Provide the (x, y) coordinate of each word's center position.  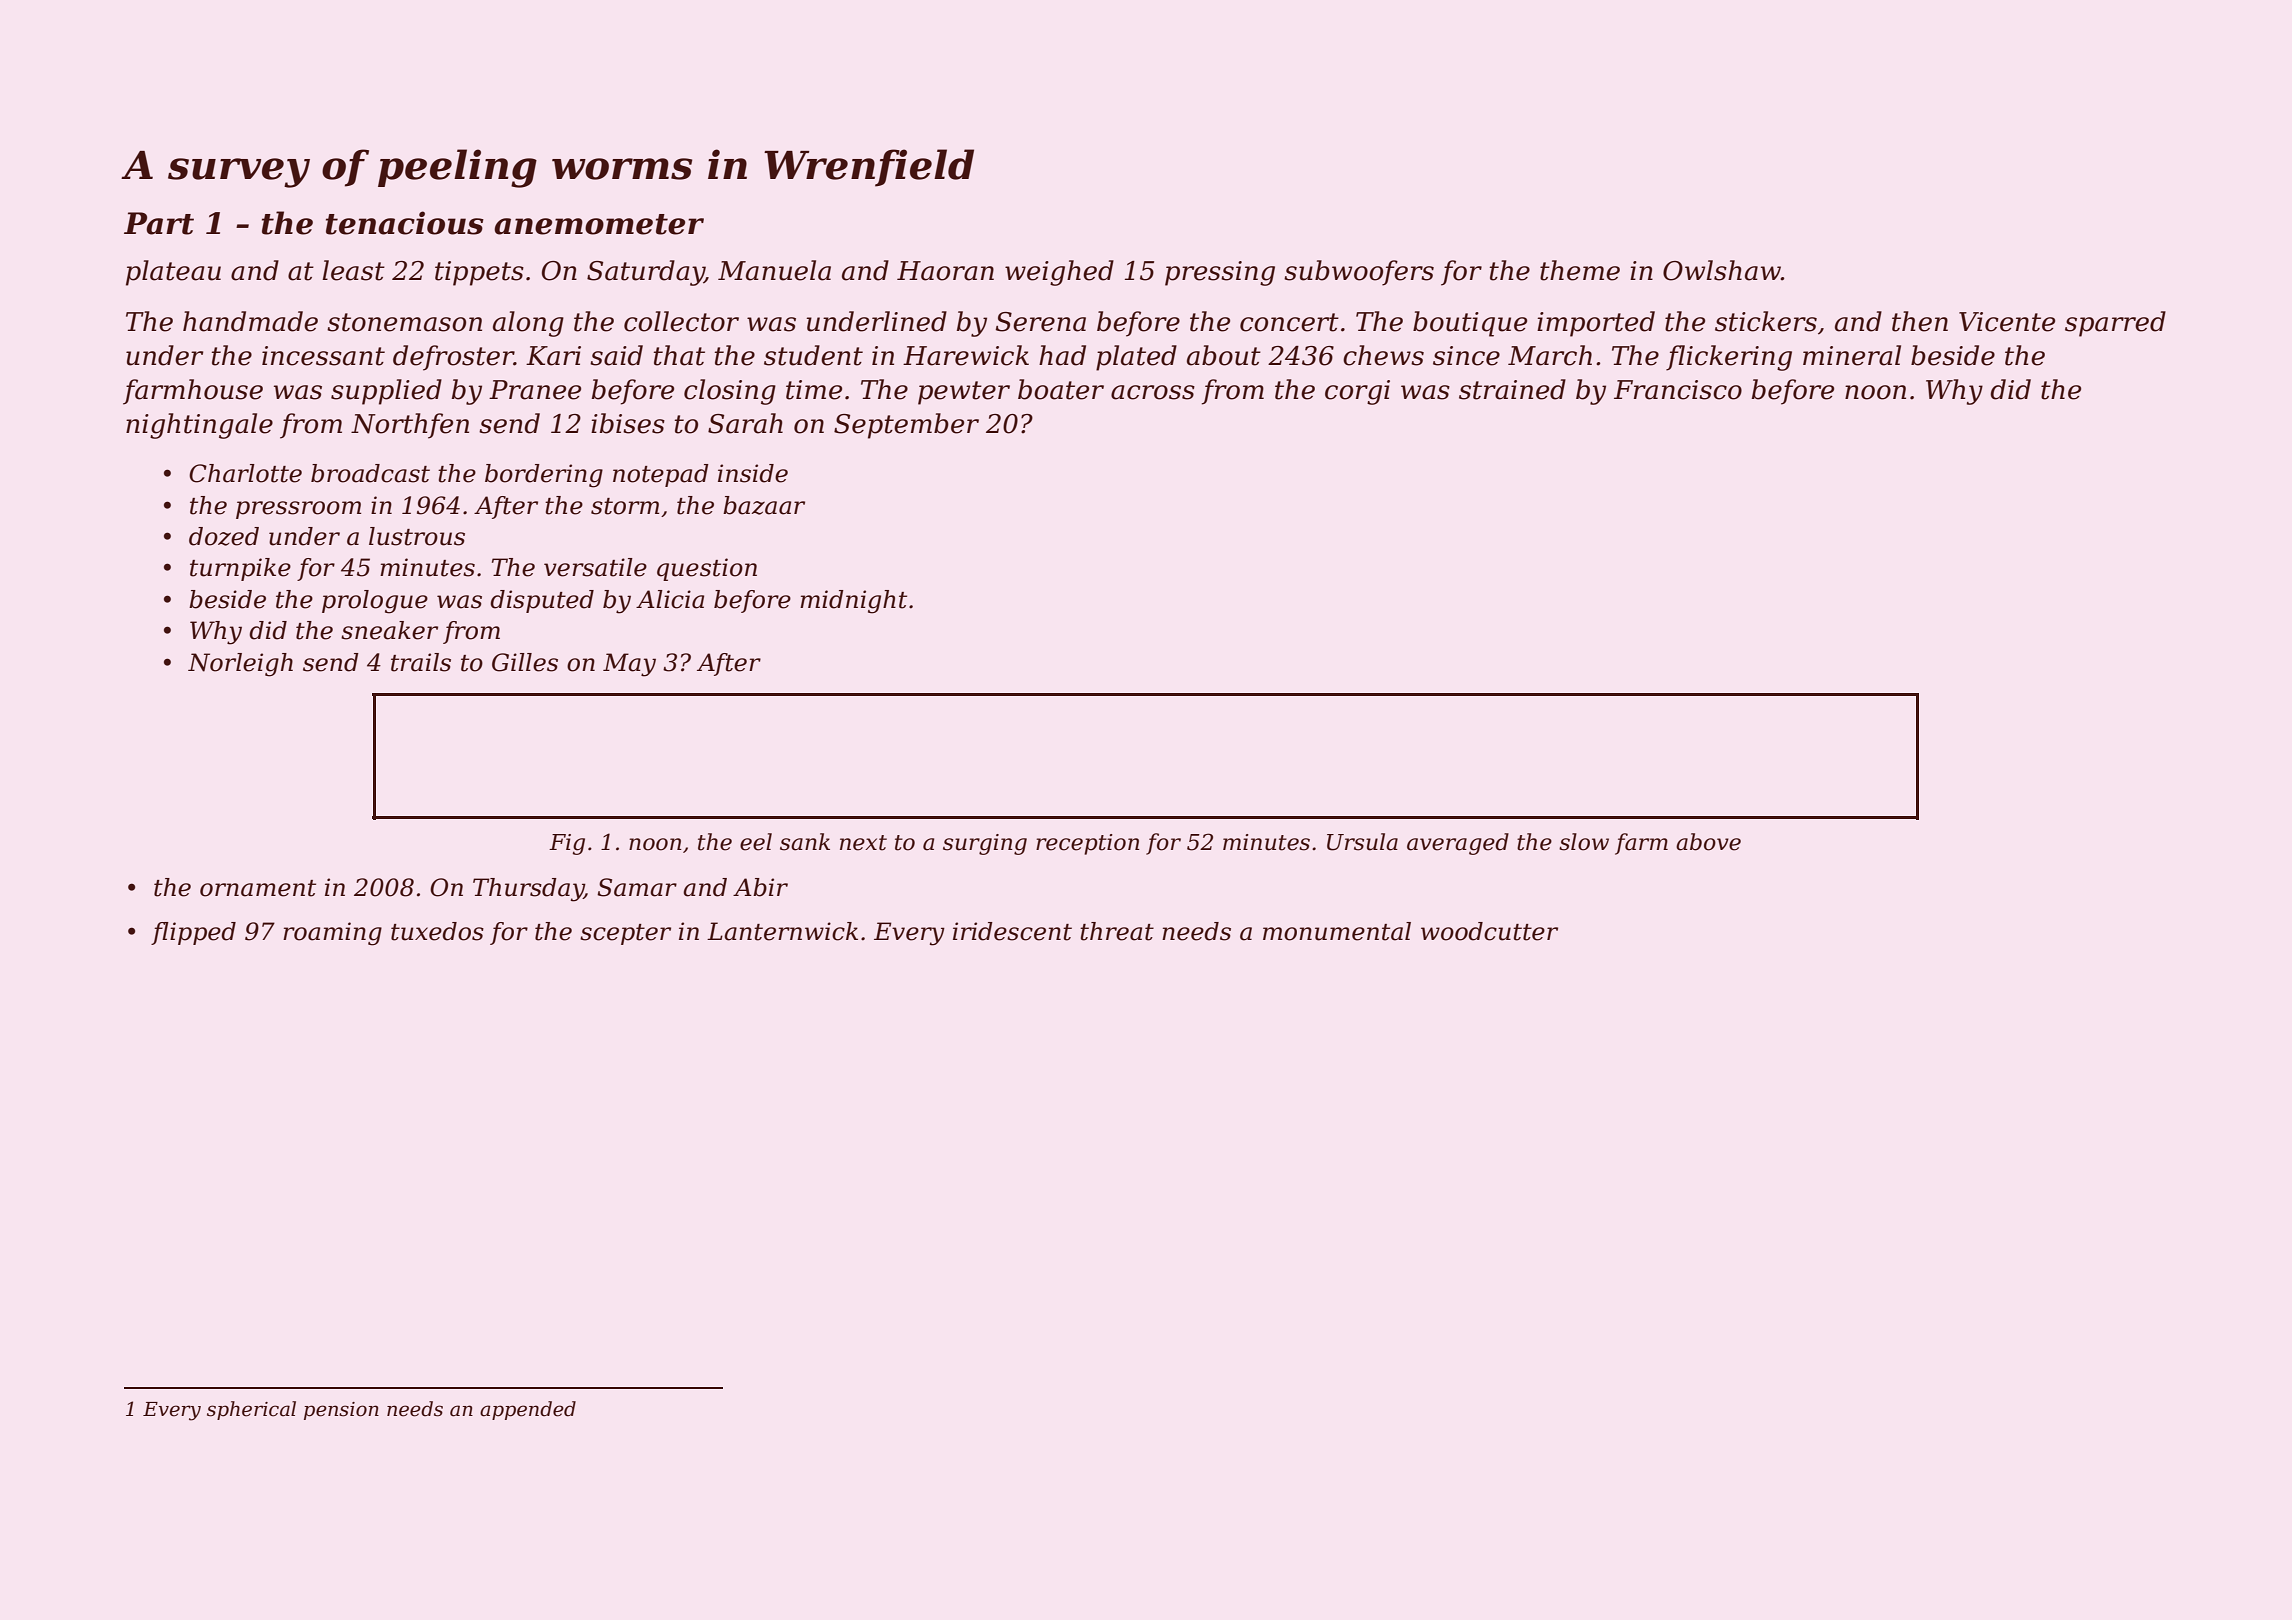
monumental (1337, 931)
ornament (258, 888)
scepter (625, 934)
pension (341, 1411)
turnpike (240, 569)
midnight (853, 602)
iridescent (1012, 931)
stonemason (404, 322)
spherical (251, 1410)
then (1920, 321)
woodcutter (1489, 931)
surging (985, 844)
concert (1289, 322)
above (1708, 842)
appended (528, 1410)
